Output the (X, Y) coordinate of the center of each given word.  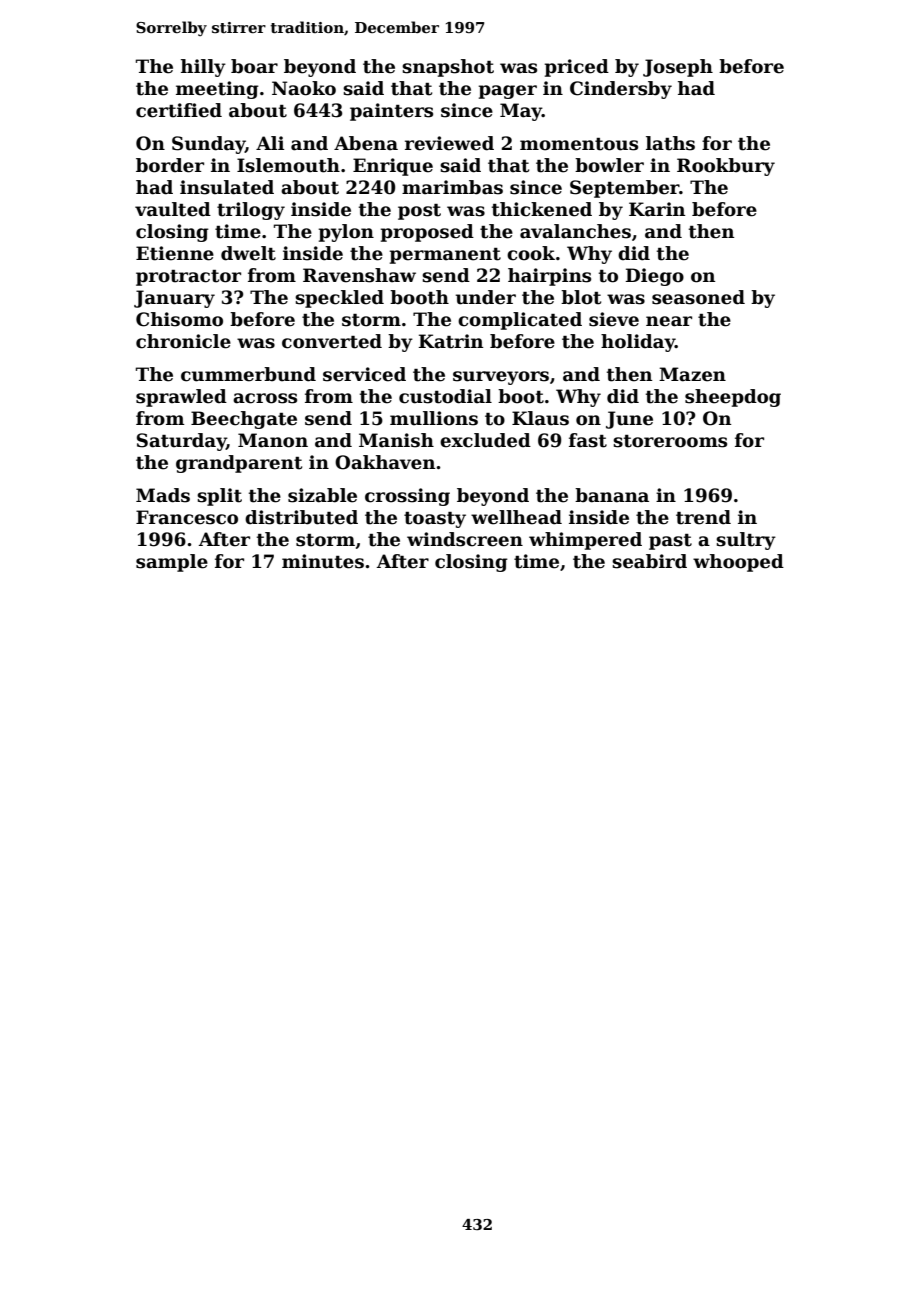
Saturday (181, 442)
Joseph (678, 68)
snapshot (448, 68)
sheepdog (733, 398)
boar (254, 66)
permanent (445, 256)
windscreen (465, 539)
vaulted (173, 209)
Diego (655, 277)
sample (172, 563)
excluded (485, 440)
